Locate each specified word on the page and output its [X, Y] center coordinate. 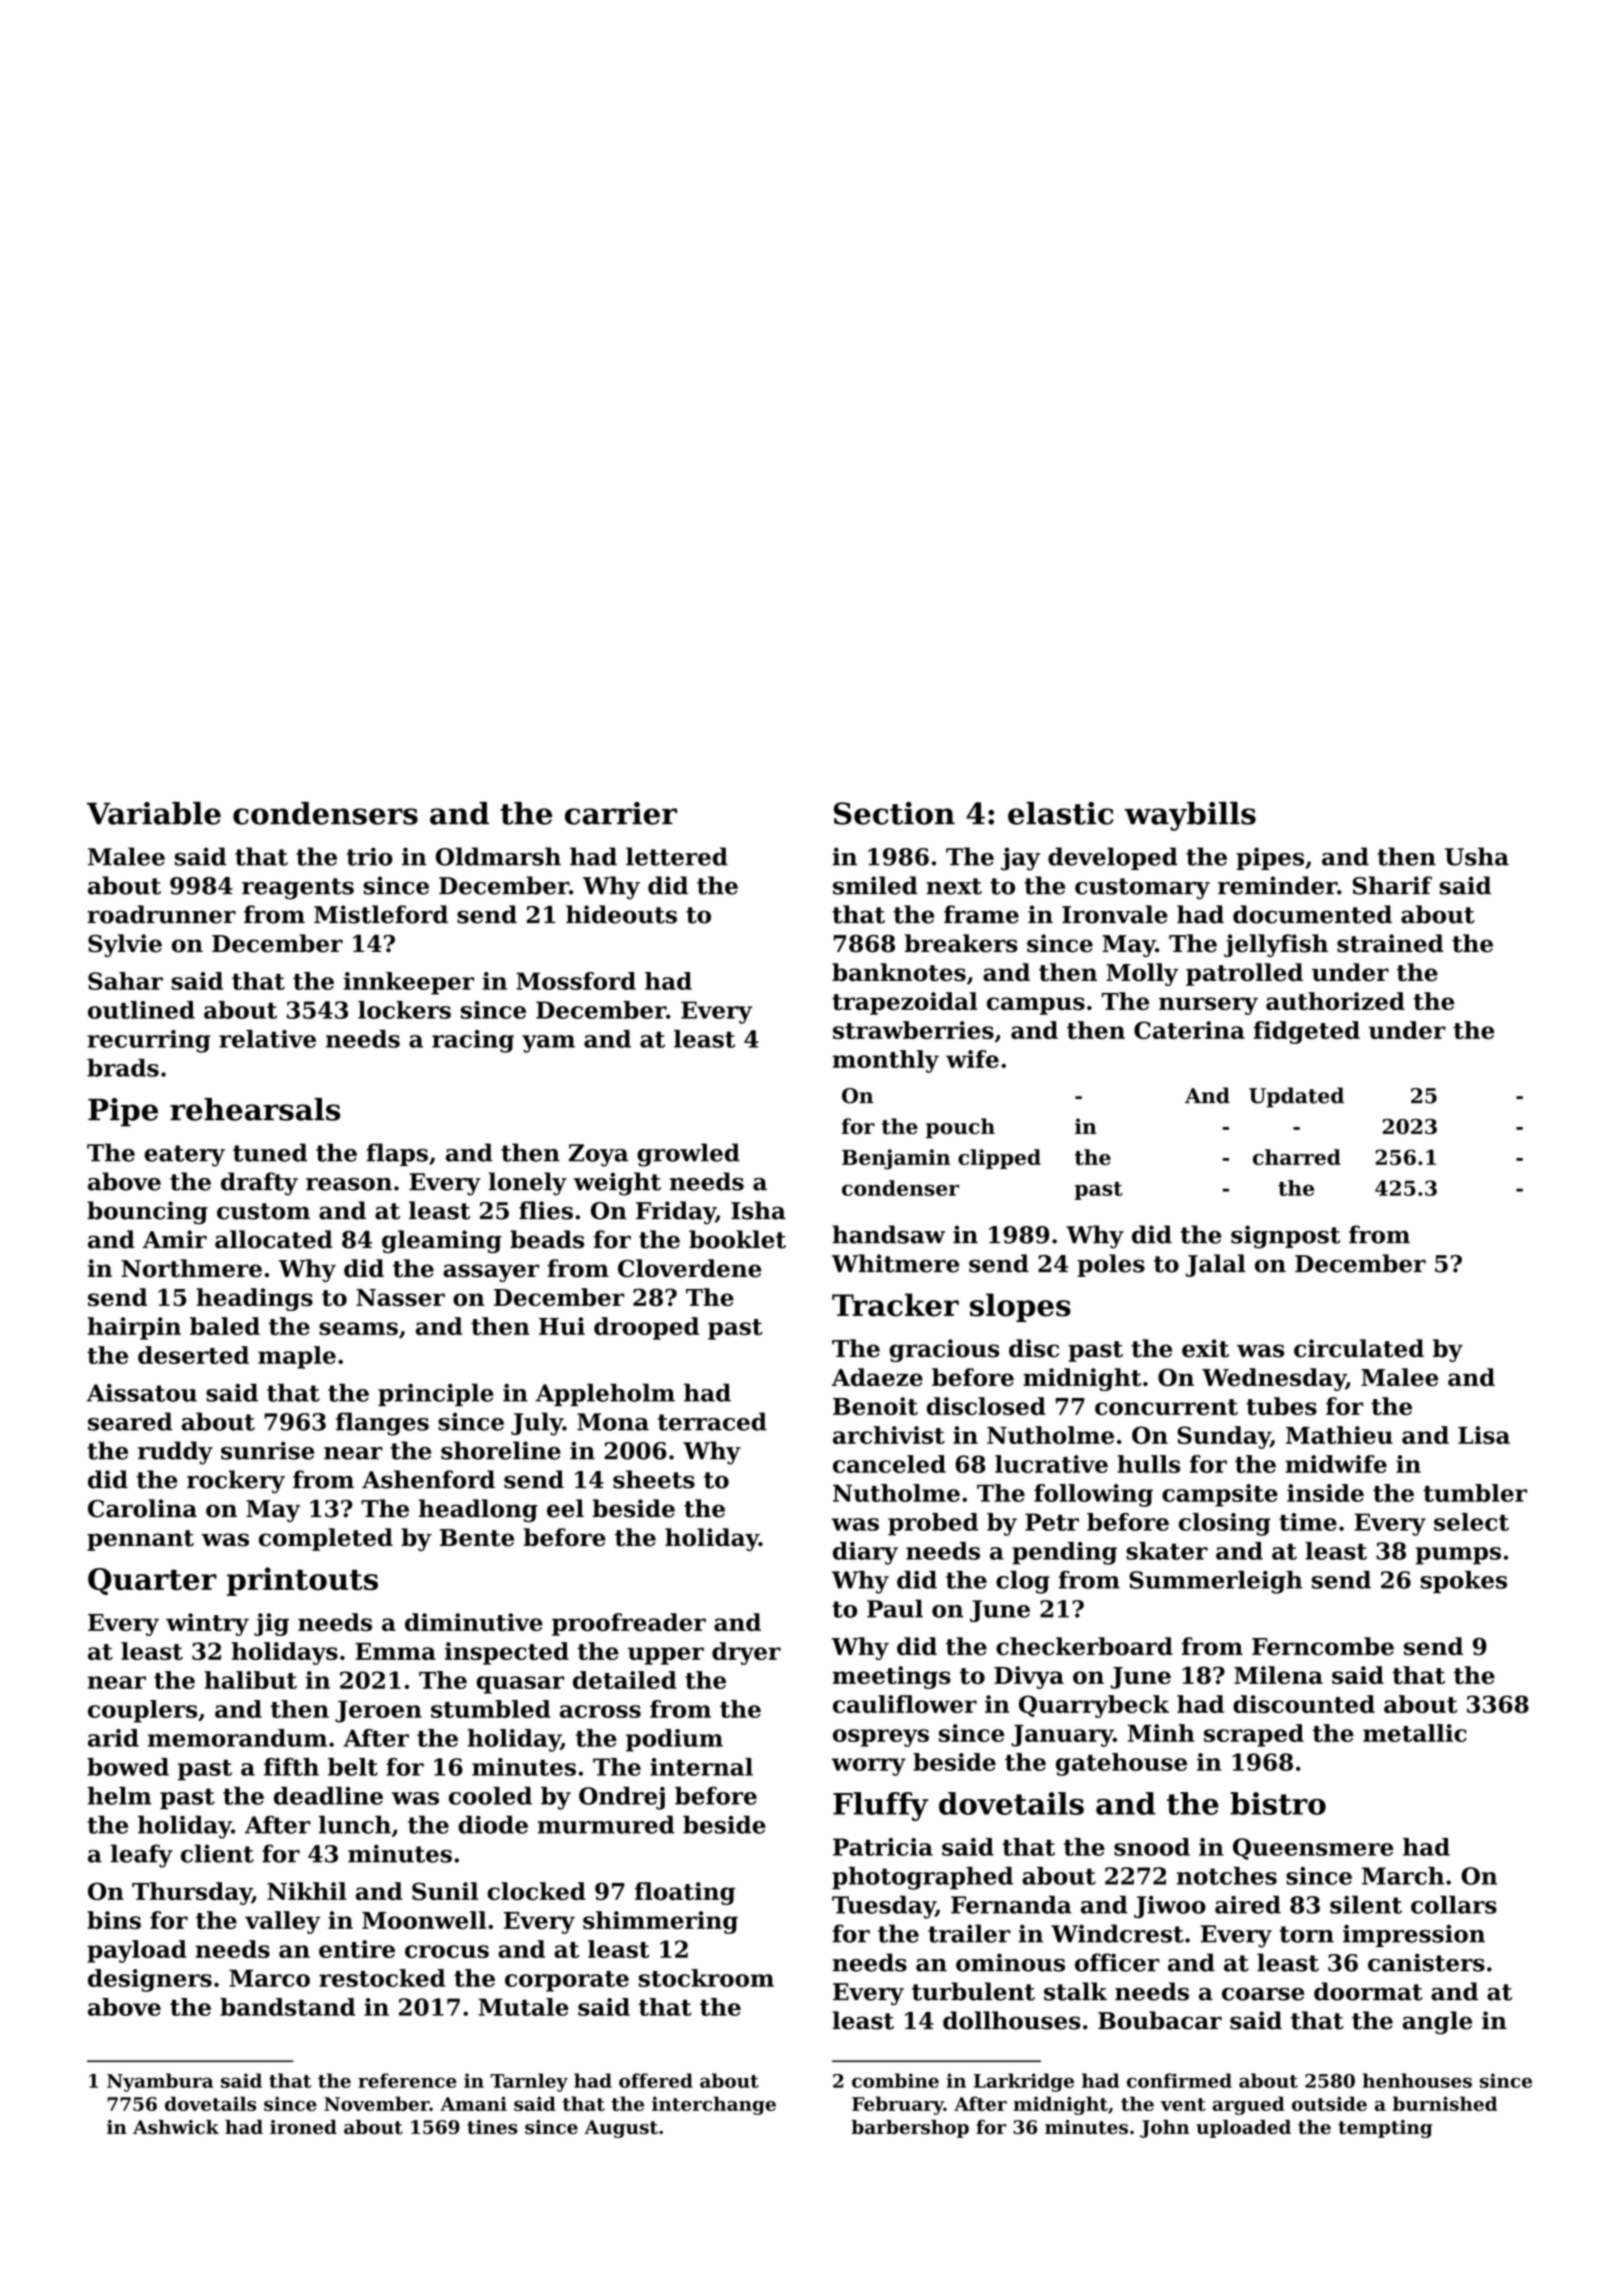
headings [255, 1299]
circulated [1359, 1348]
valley [283, 1922]
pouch [960, 1128]
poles [1111, 1265]
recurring [149, 1041]
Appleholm [605, 1394]
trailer [969, 1933]
